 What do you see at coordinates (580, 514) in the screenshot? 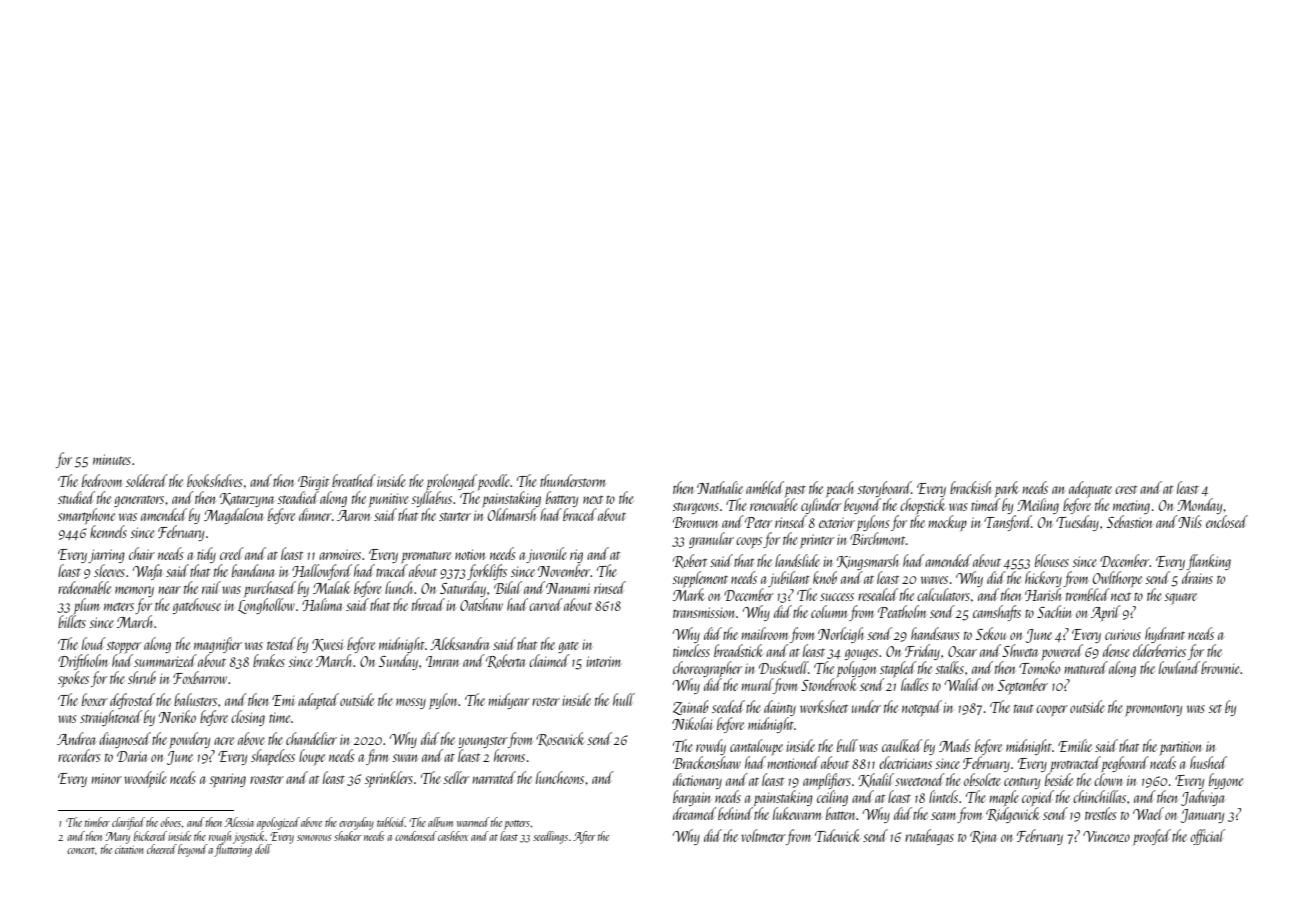
I see `braced` at bounding box center [580, 514].
